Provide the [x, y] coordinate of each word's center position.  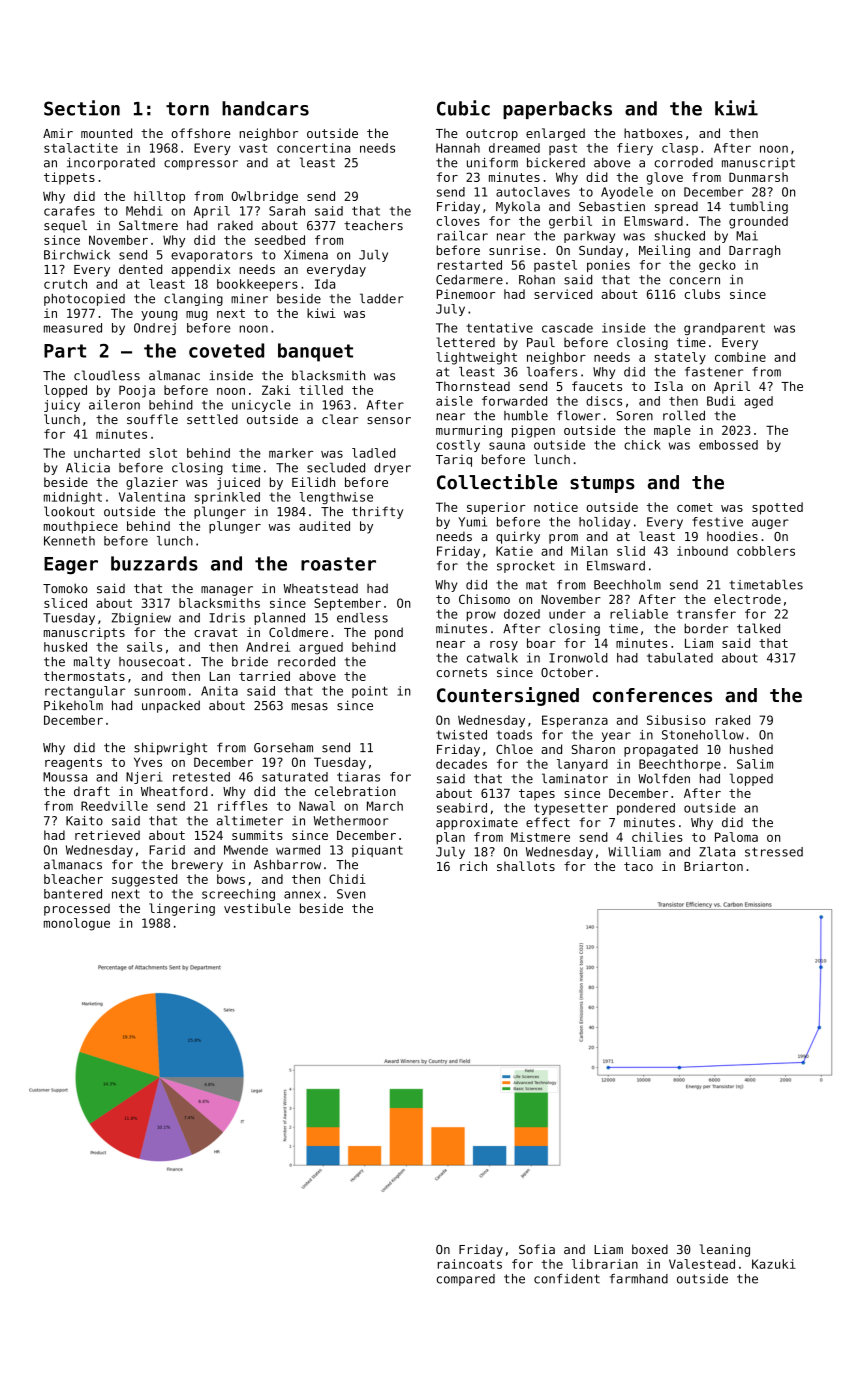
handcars [265, 108]
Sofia [537, 1249]
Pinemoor [466, 294]
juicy [62, 406]
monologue [77, 924]
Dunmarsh [758, 177]
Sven [351, 894]
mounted [106, 133]
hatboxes [653, 133]
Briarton [713, 866]
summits [257, 835]
